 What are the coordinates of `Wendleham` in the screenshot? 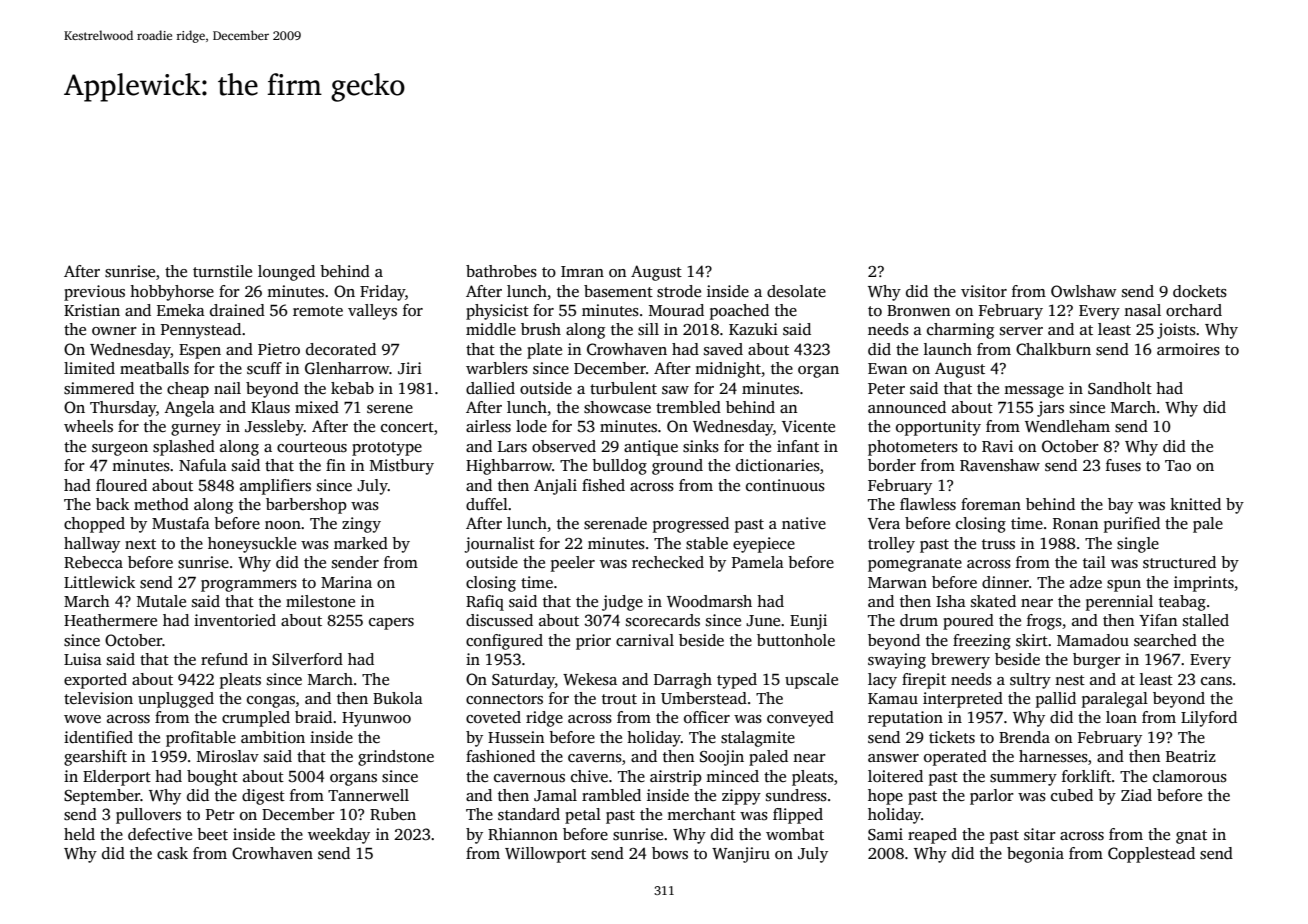 It's located at (1067, 426).
